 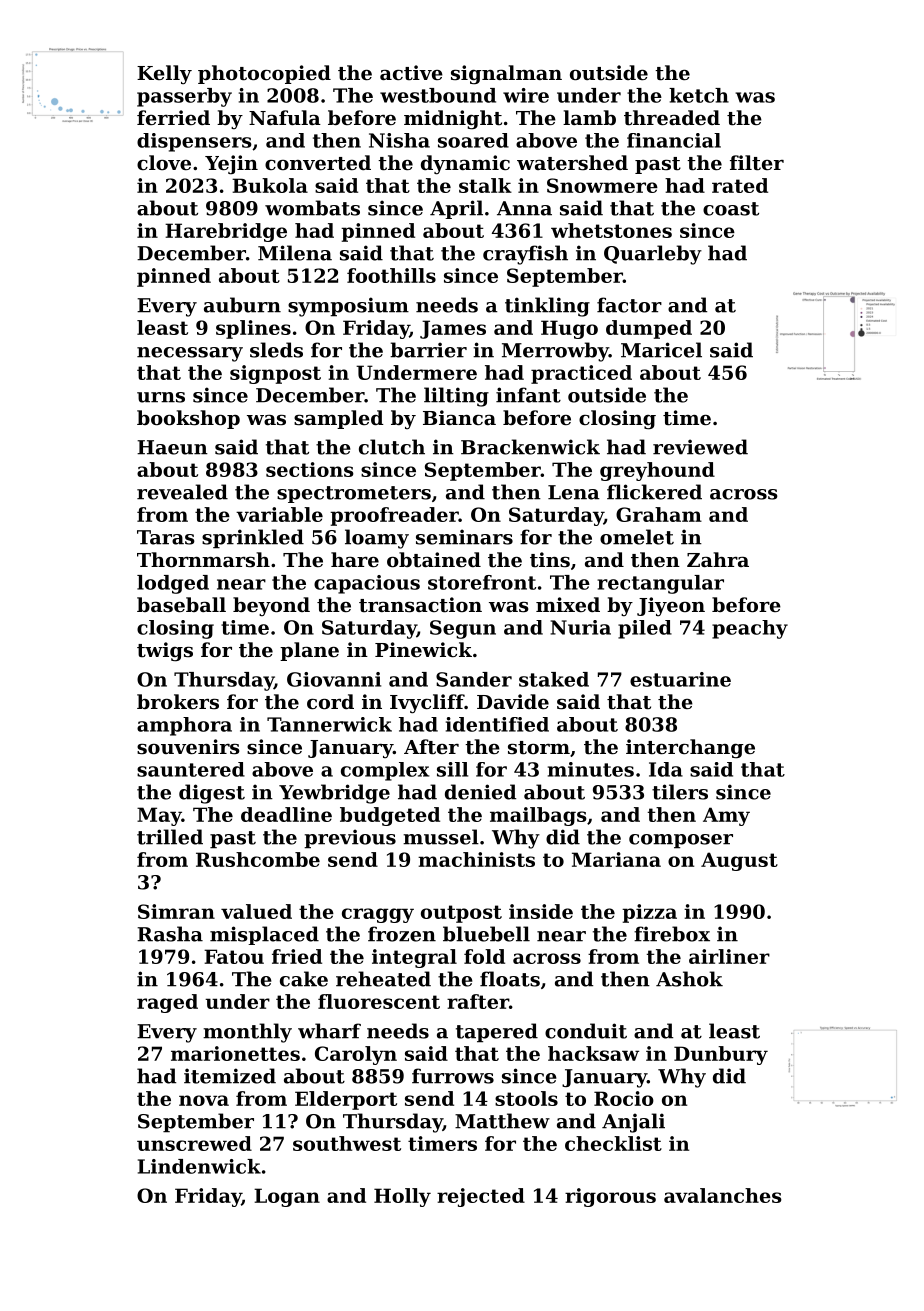 I want to click on furrows, so click(x=453, y=1076).
